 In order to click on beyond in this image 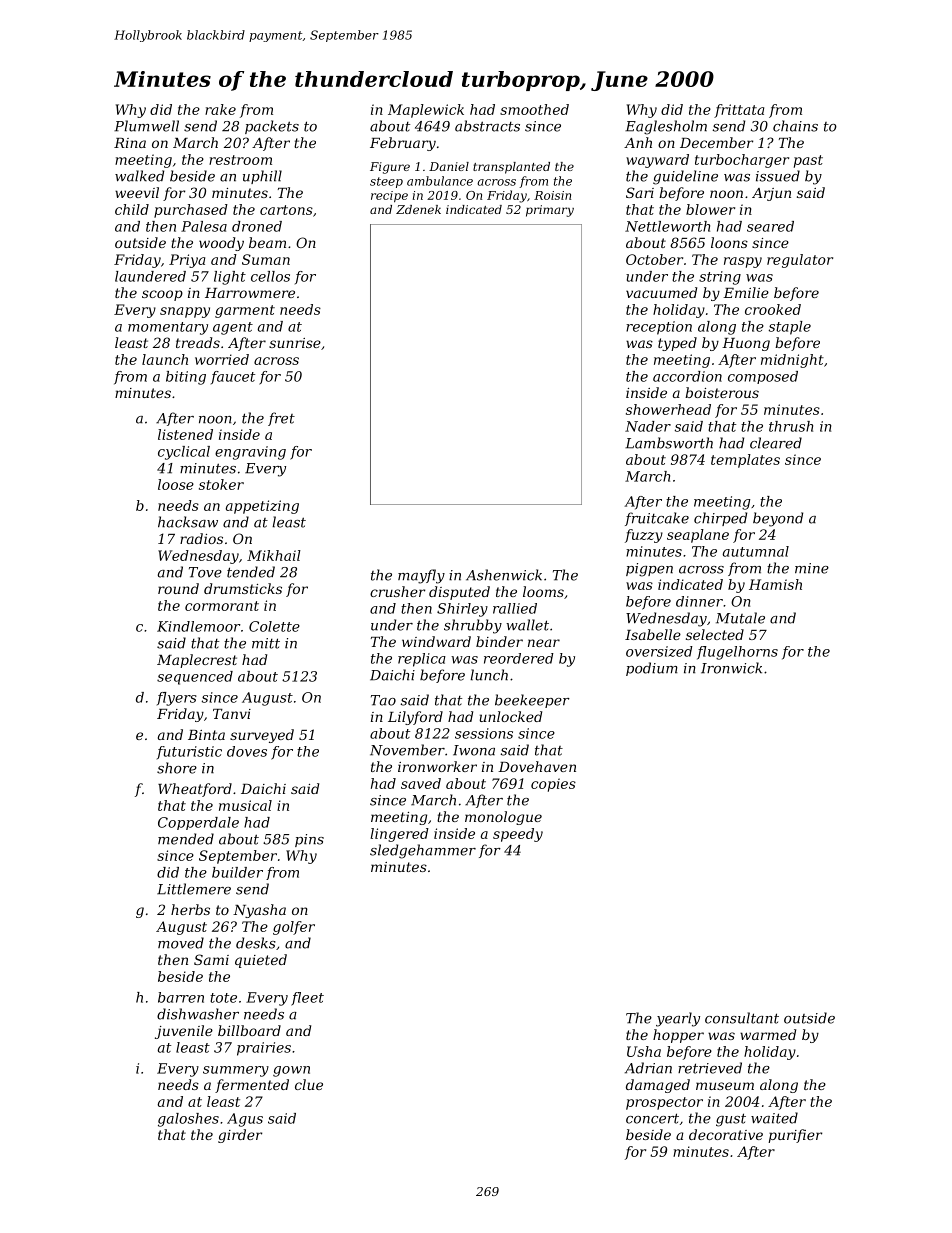, I will do `click(778, 519)`.
